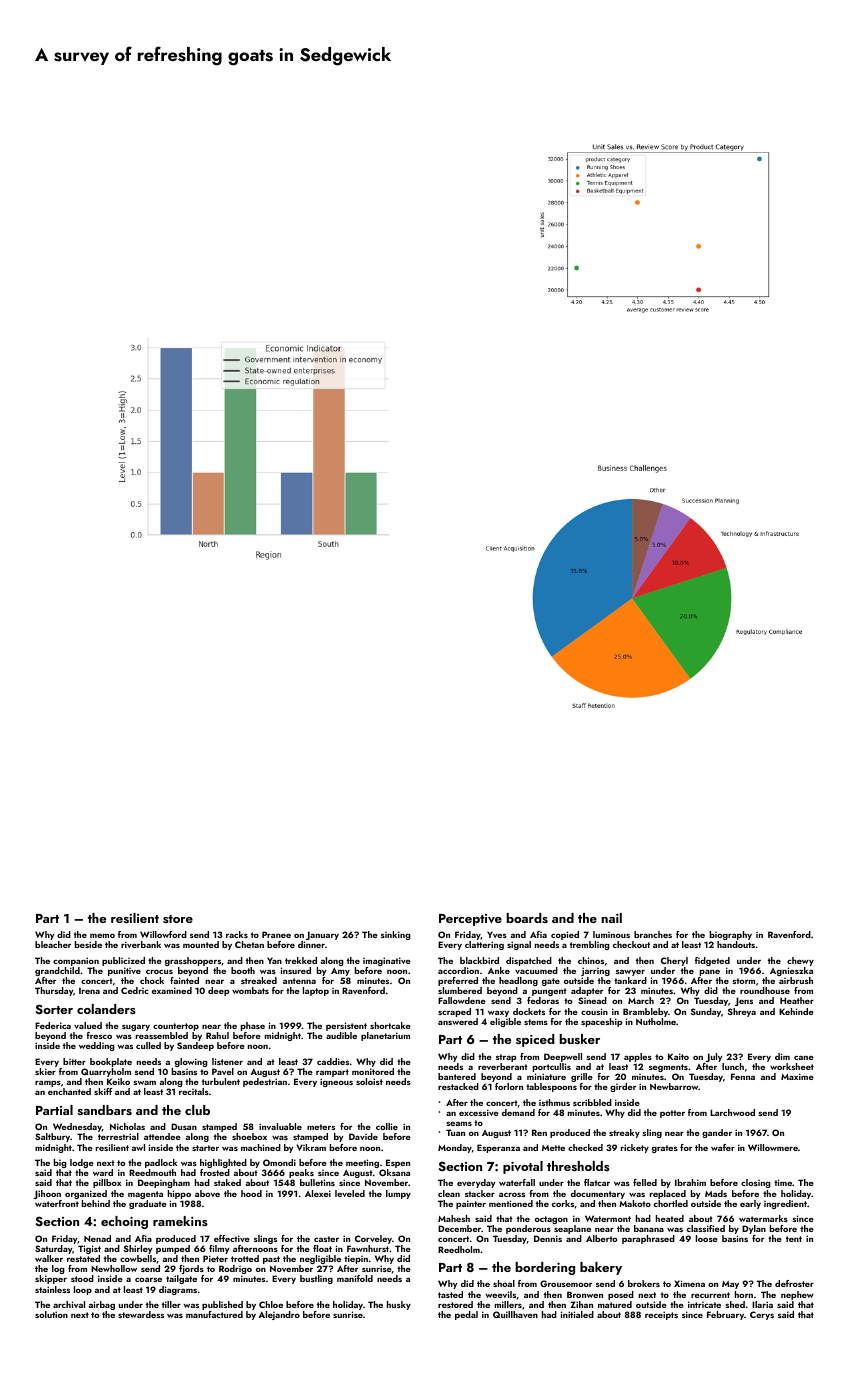 This image has width=849, height=1400. Describe the element at coordinates (470, 920) in the image. I see `Perceptive` at that location.
